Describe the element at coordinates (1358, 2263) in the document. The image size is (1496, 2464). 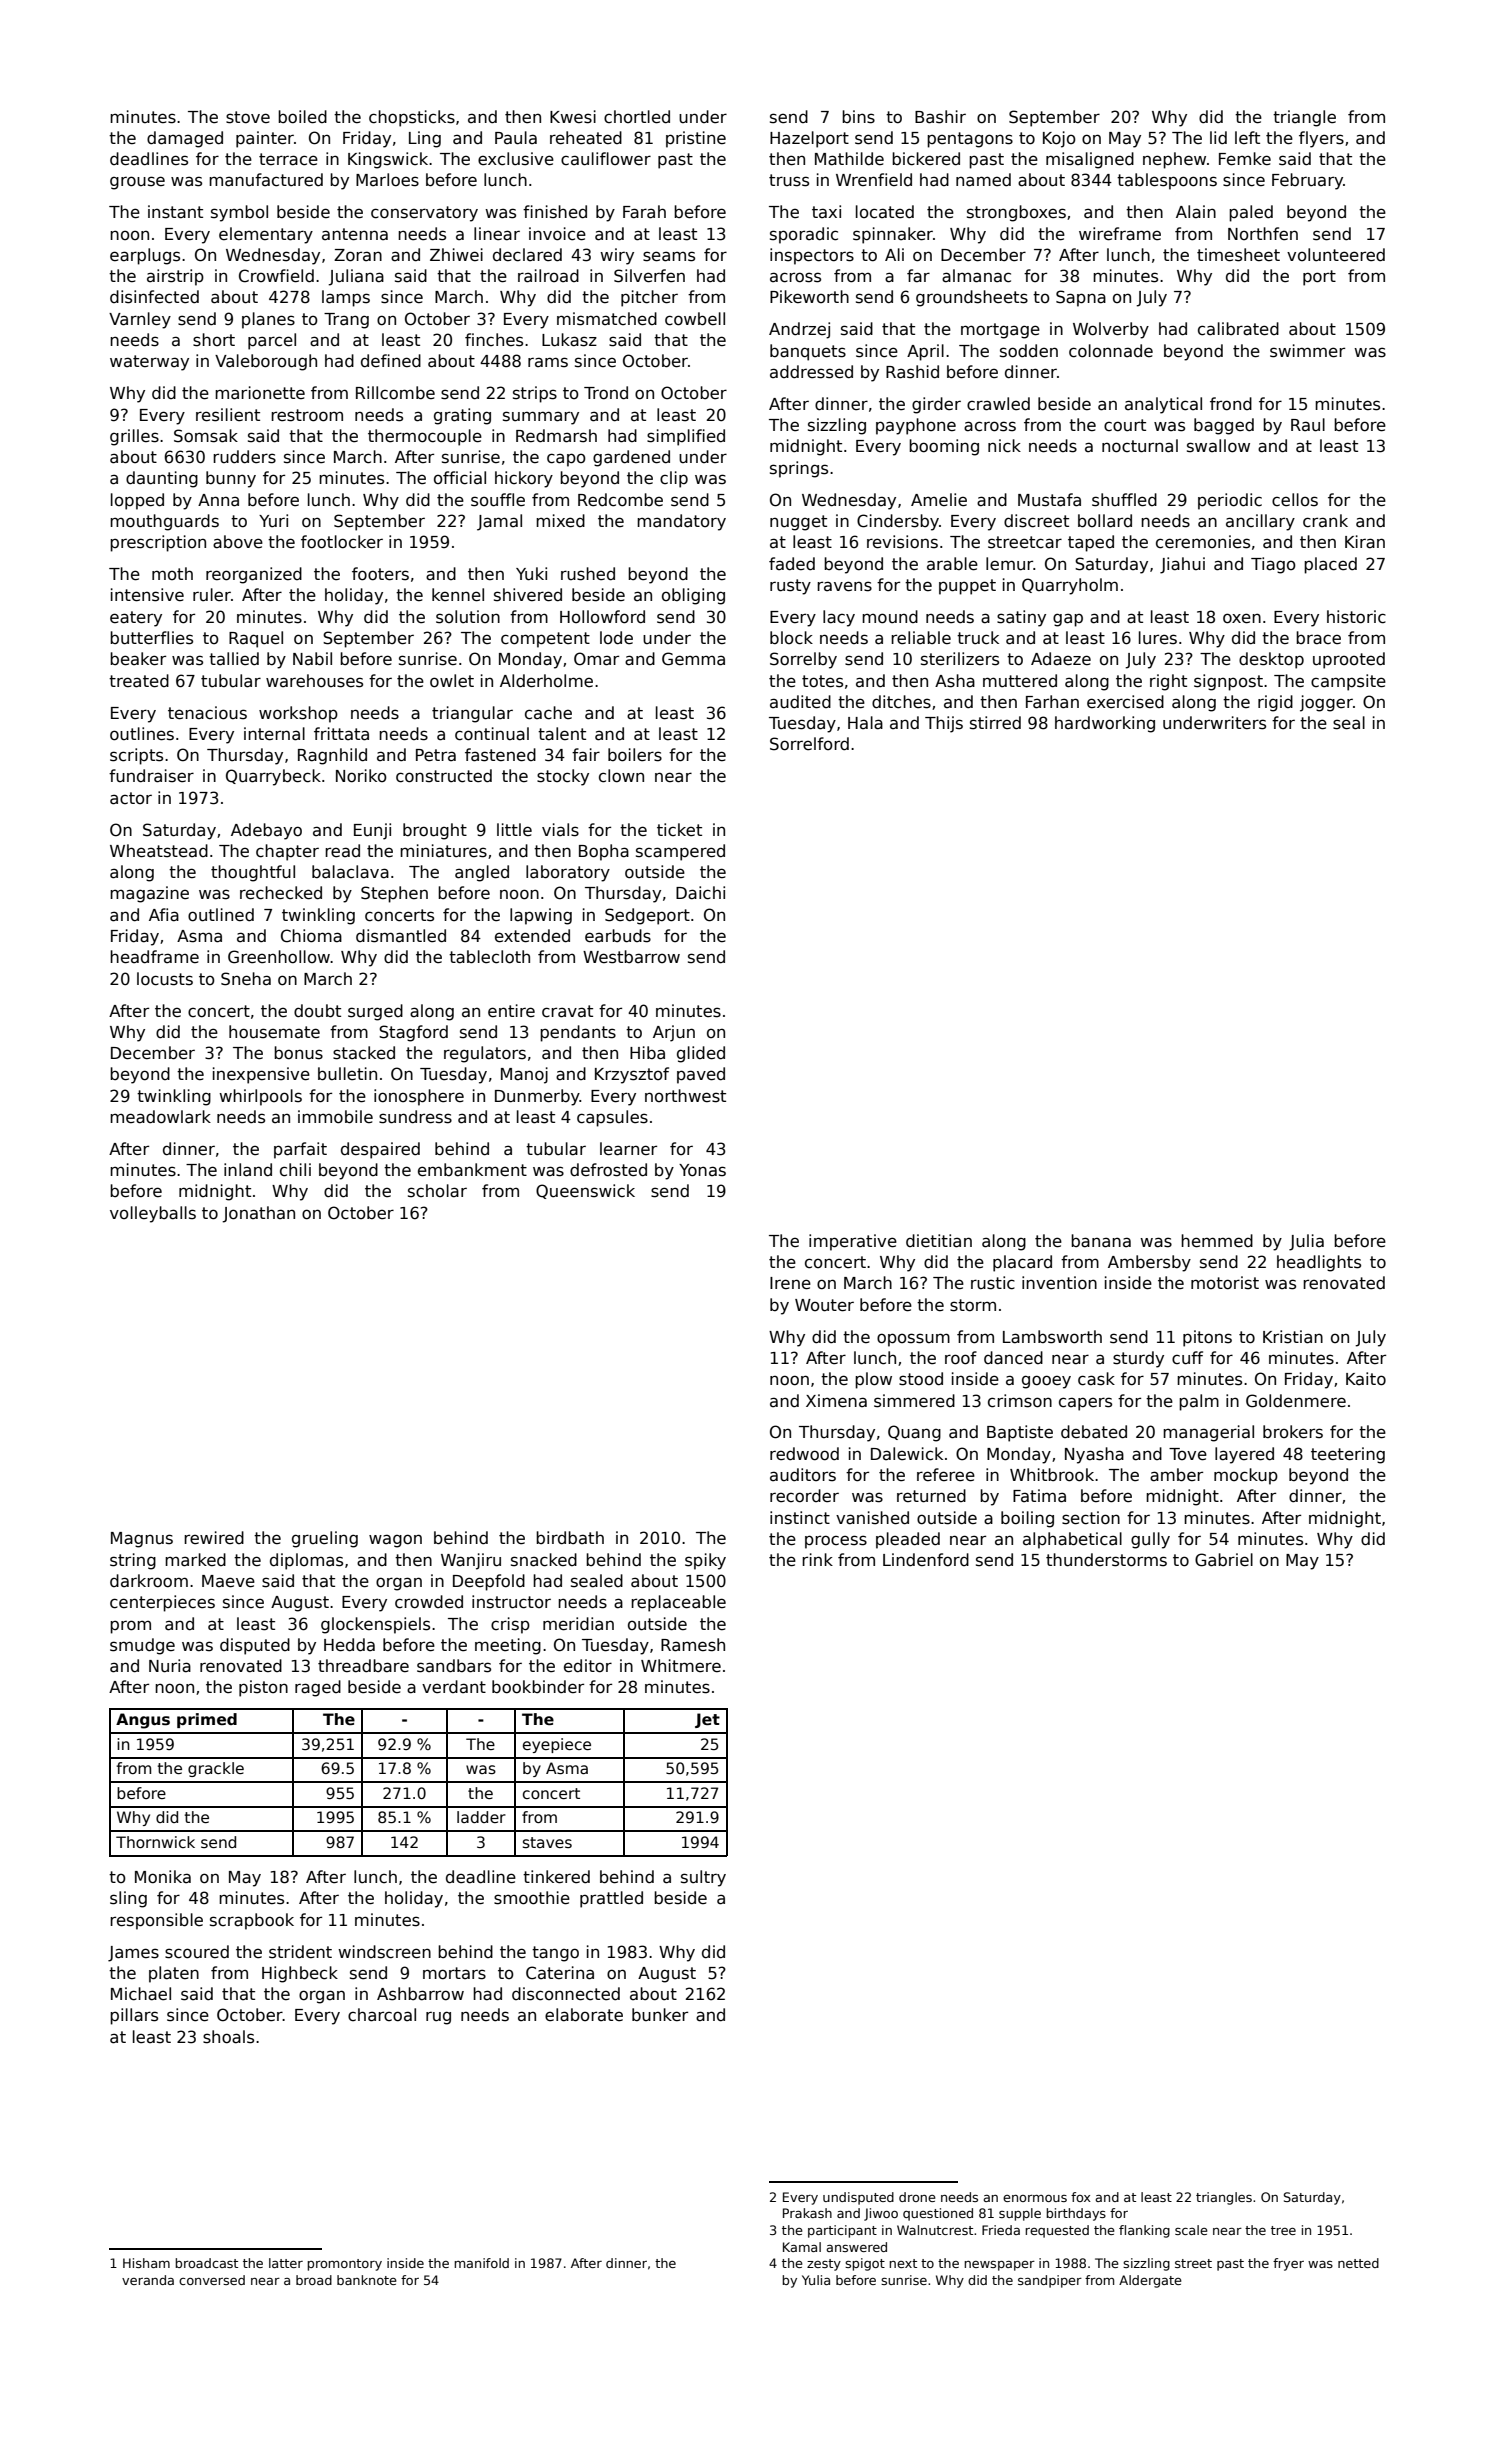
I see `netted` at that location.
